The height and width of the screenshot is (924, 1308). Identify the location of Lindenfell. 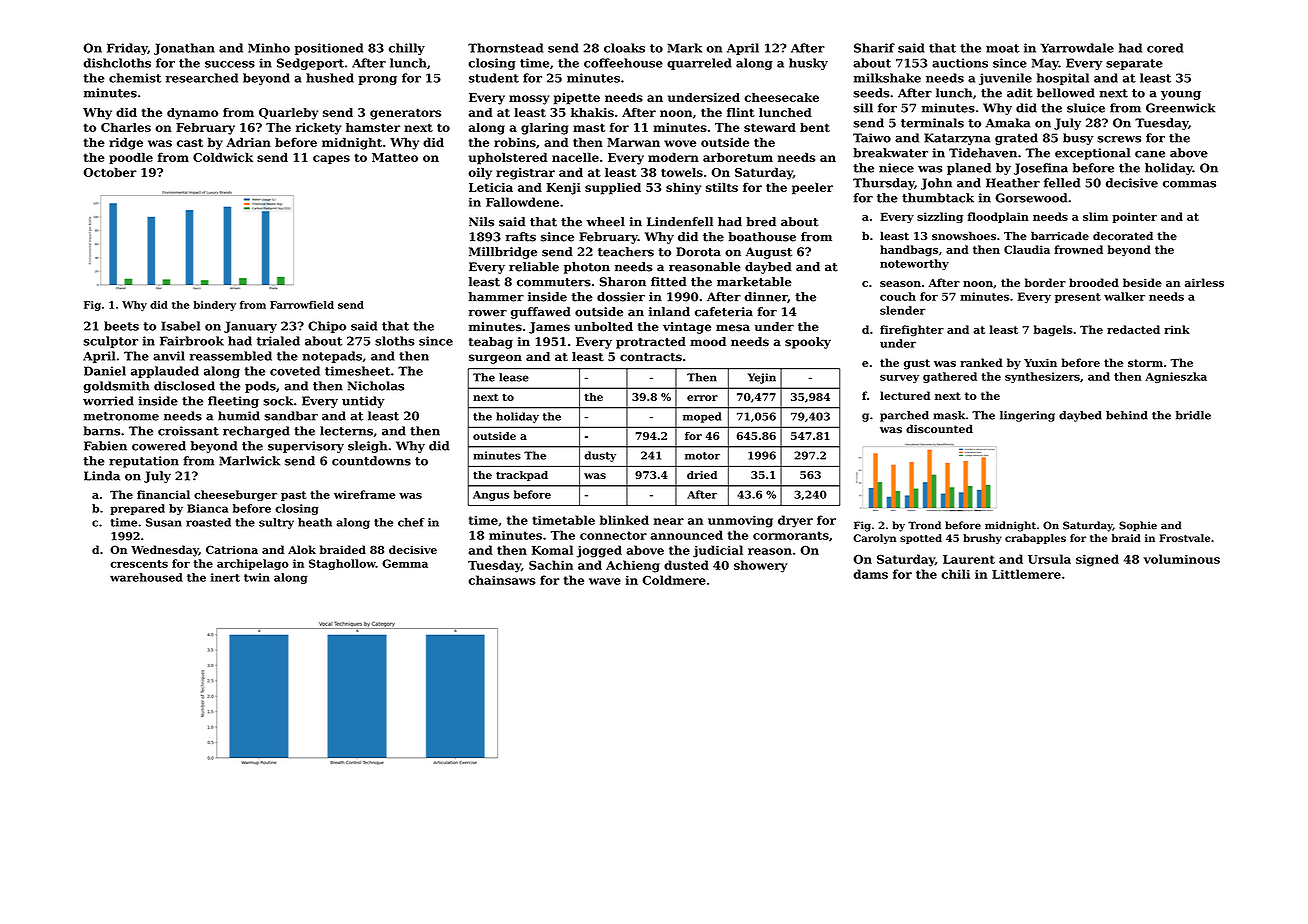
(680, 222).
